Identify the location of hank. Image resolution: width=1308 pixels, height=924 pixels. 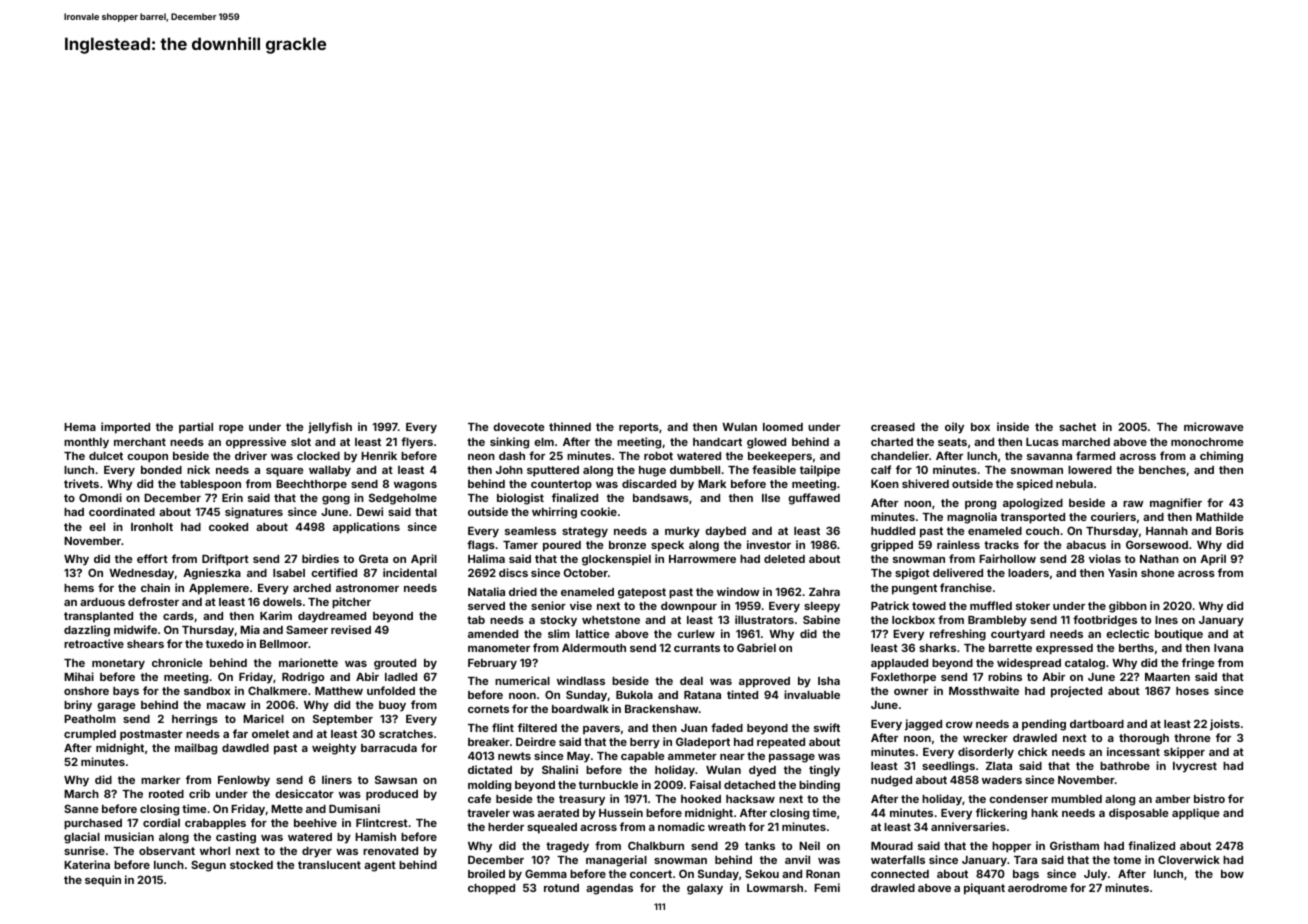
(1044, 813).
